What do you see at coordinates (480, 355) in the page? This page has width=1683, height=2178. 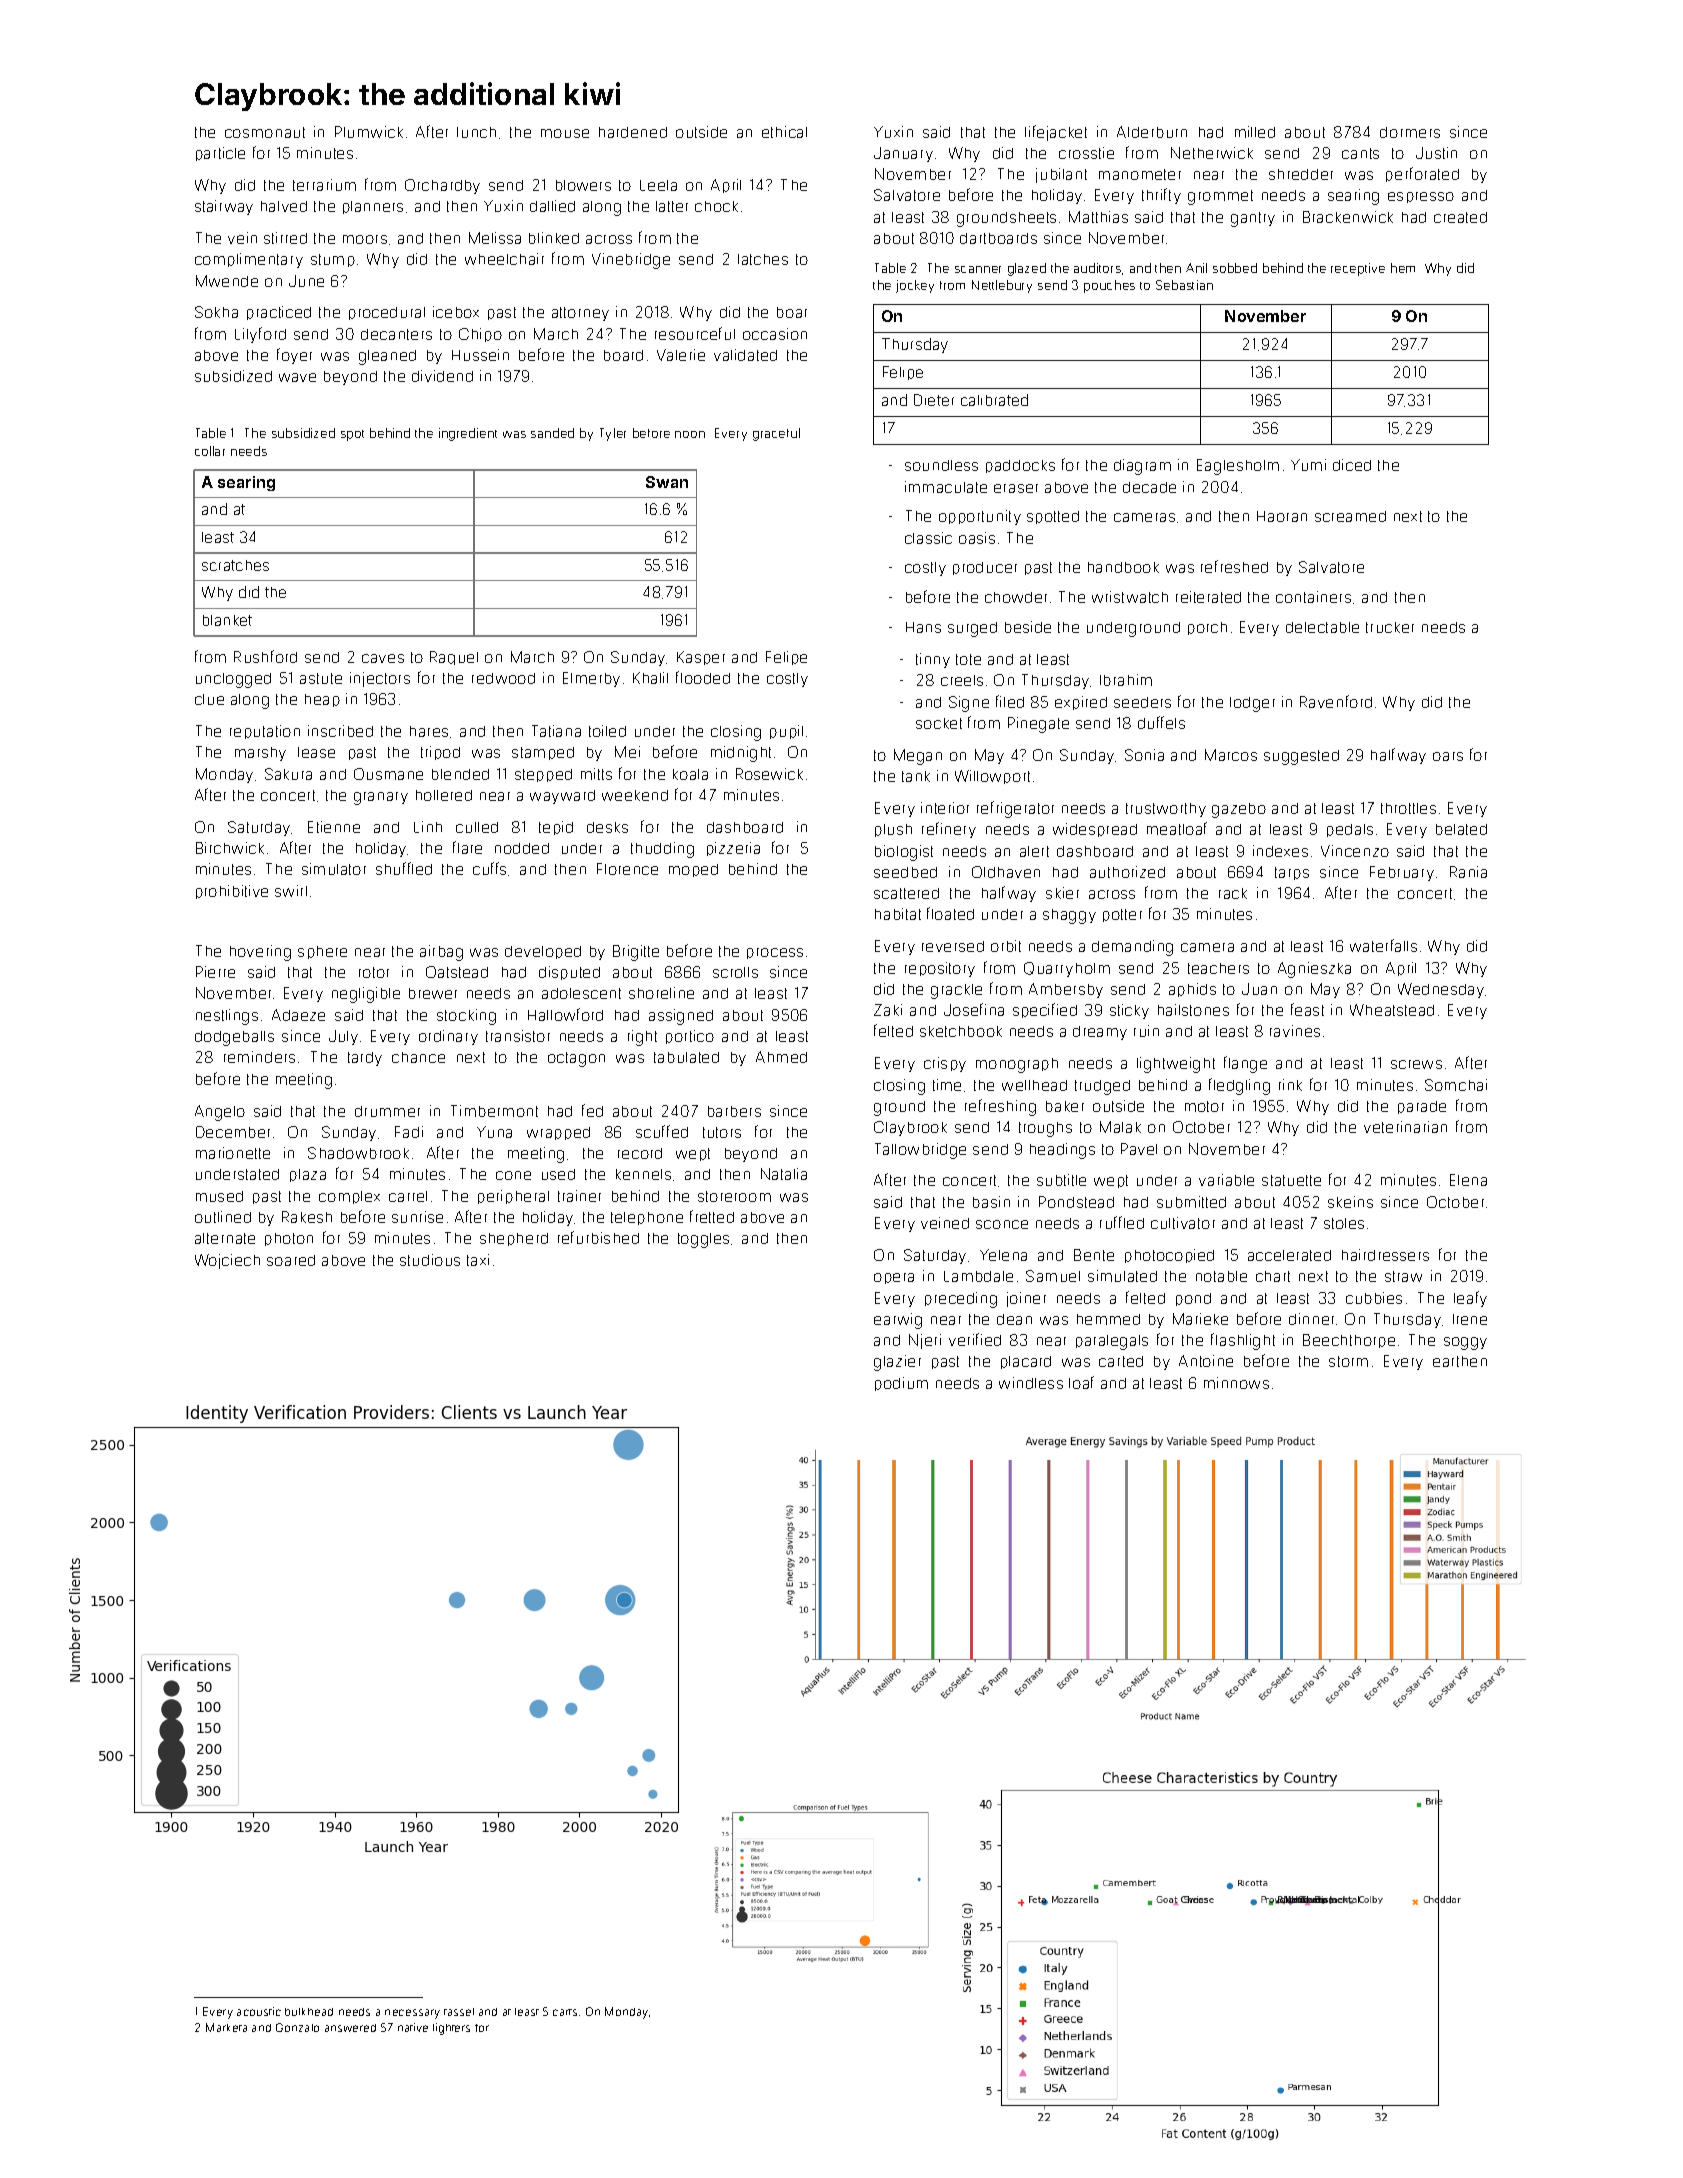 I see `Hussein` at bounding box center [480, 355].
